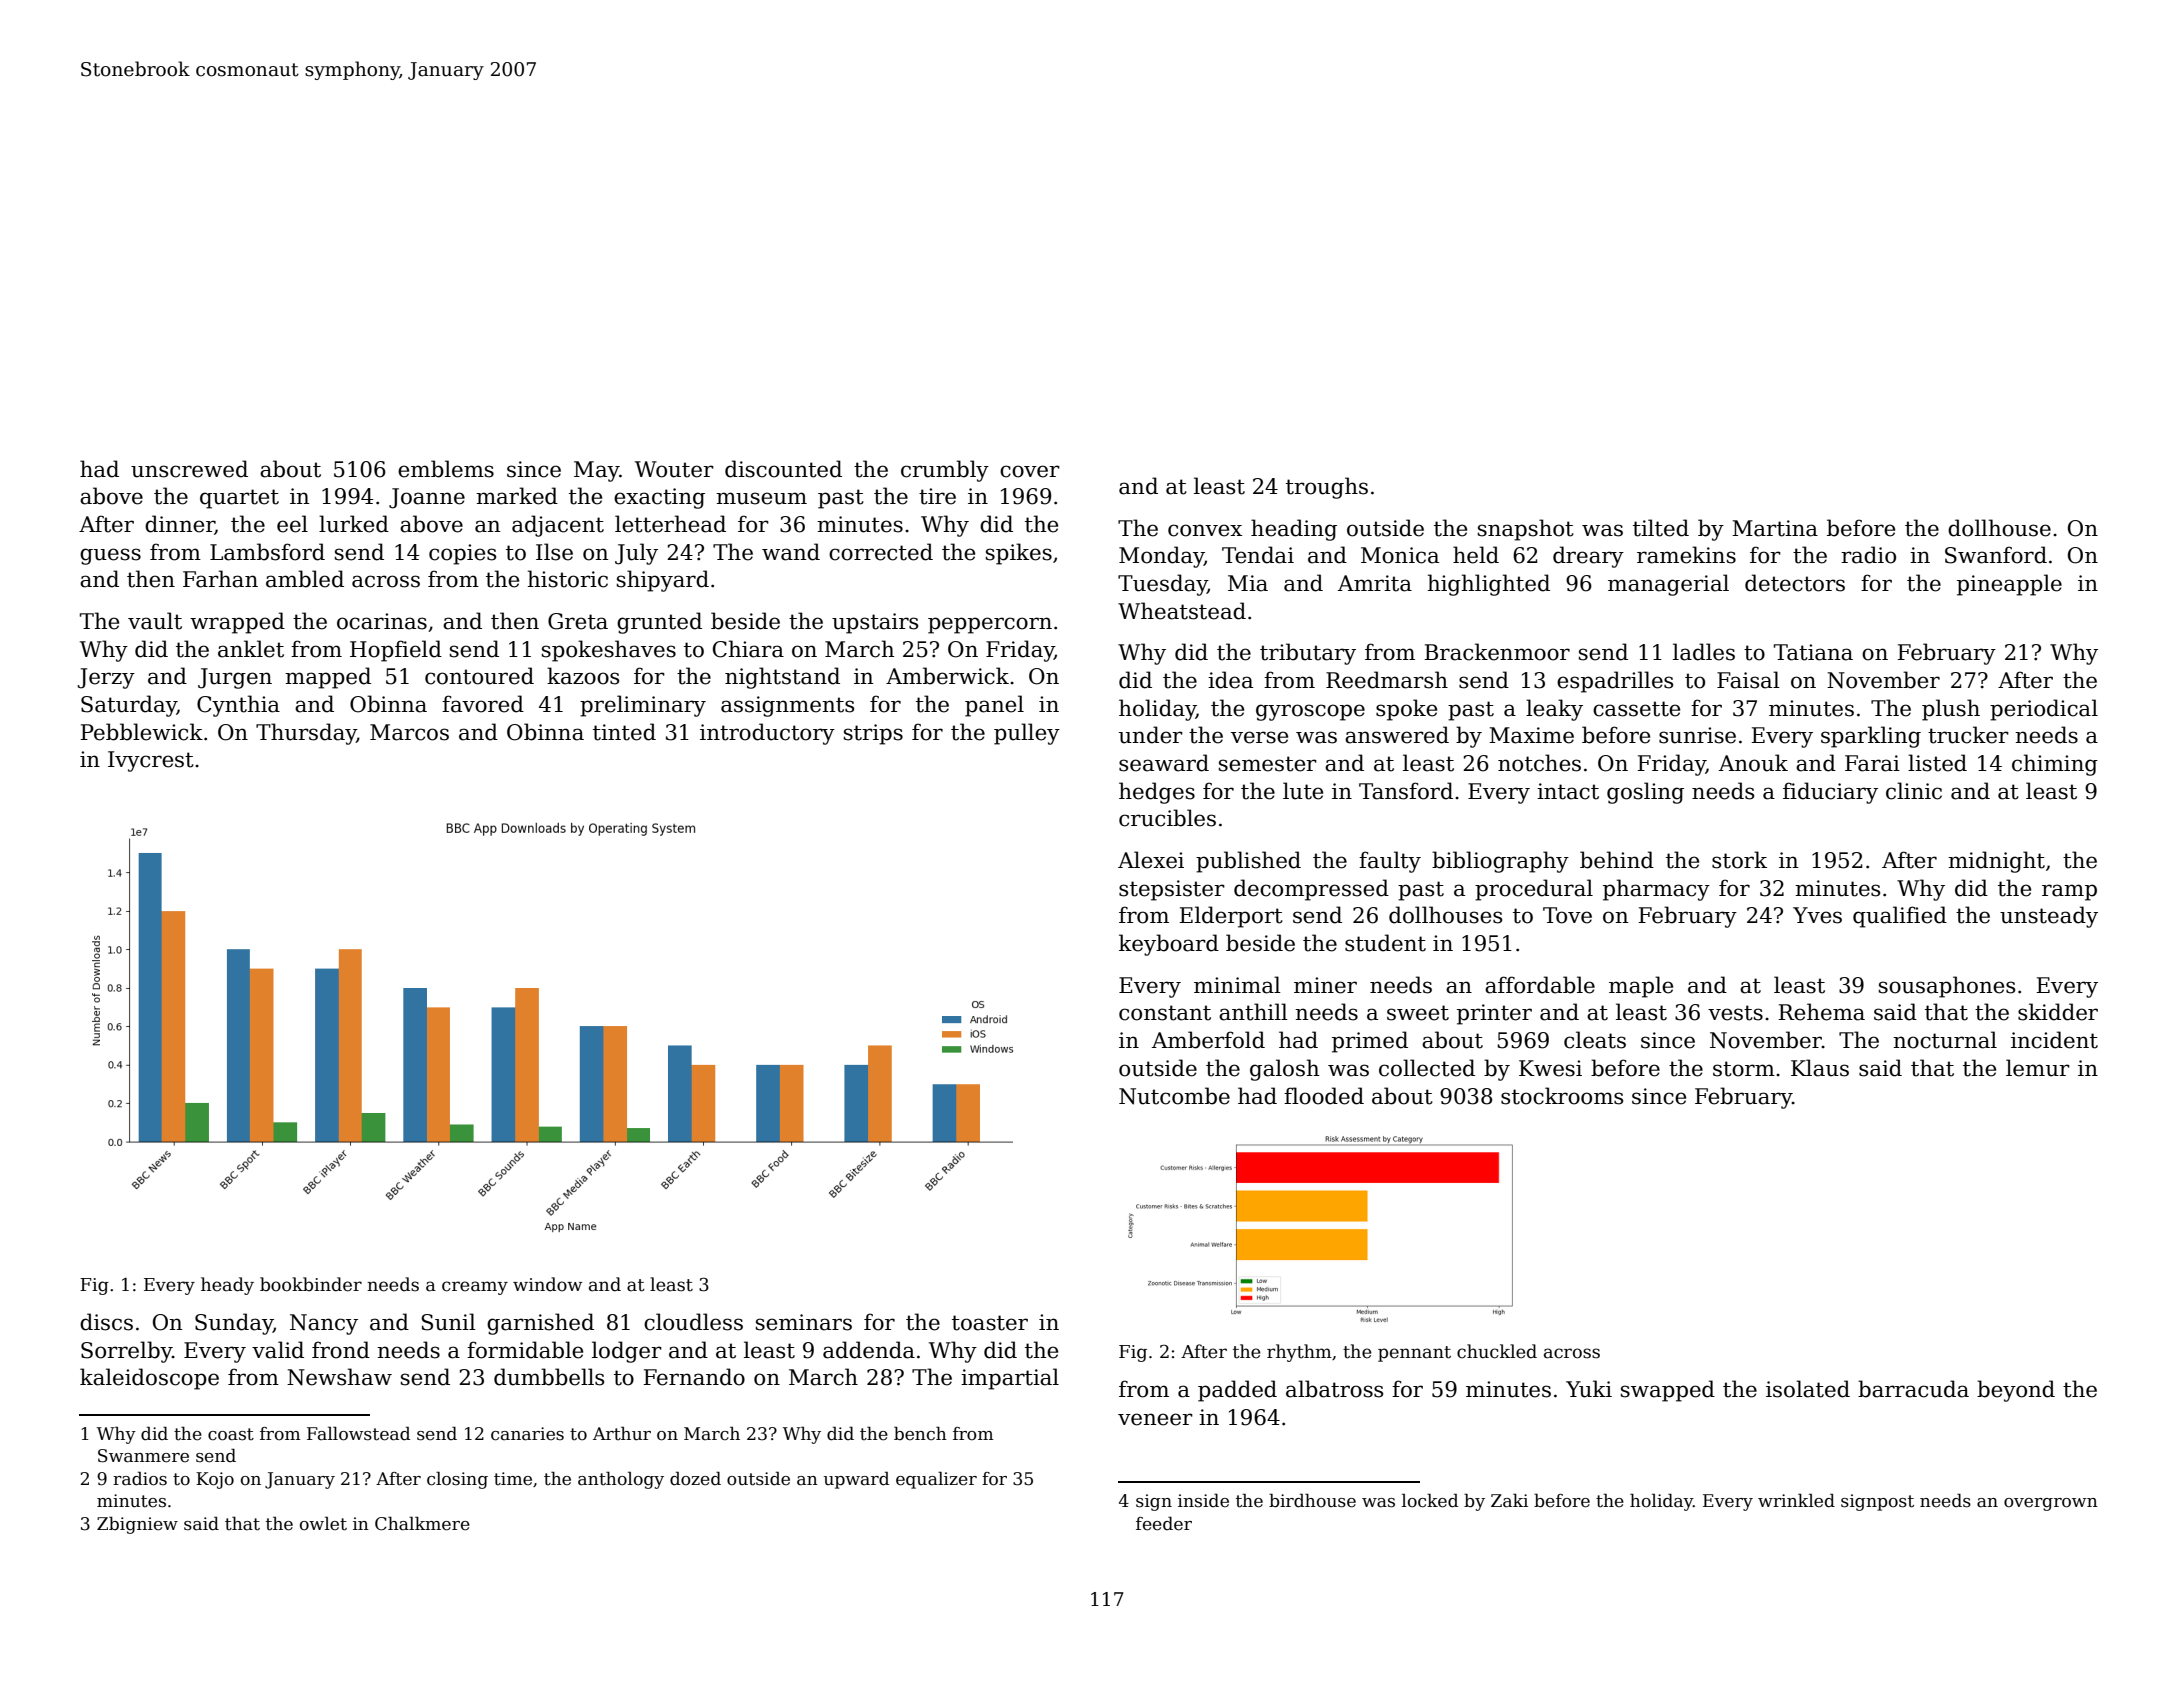 Image resolution: width=2178 pixels, height=1683 pixels. What do you see at coordinates (110, 556) in the screenshot?
I see `guess` at bounding box center [110, 556].
